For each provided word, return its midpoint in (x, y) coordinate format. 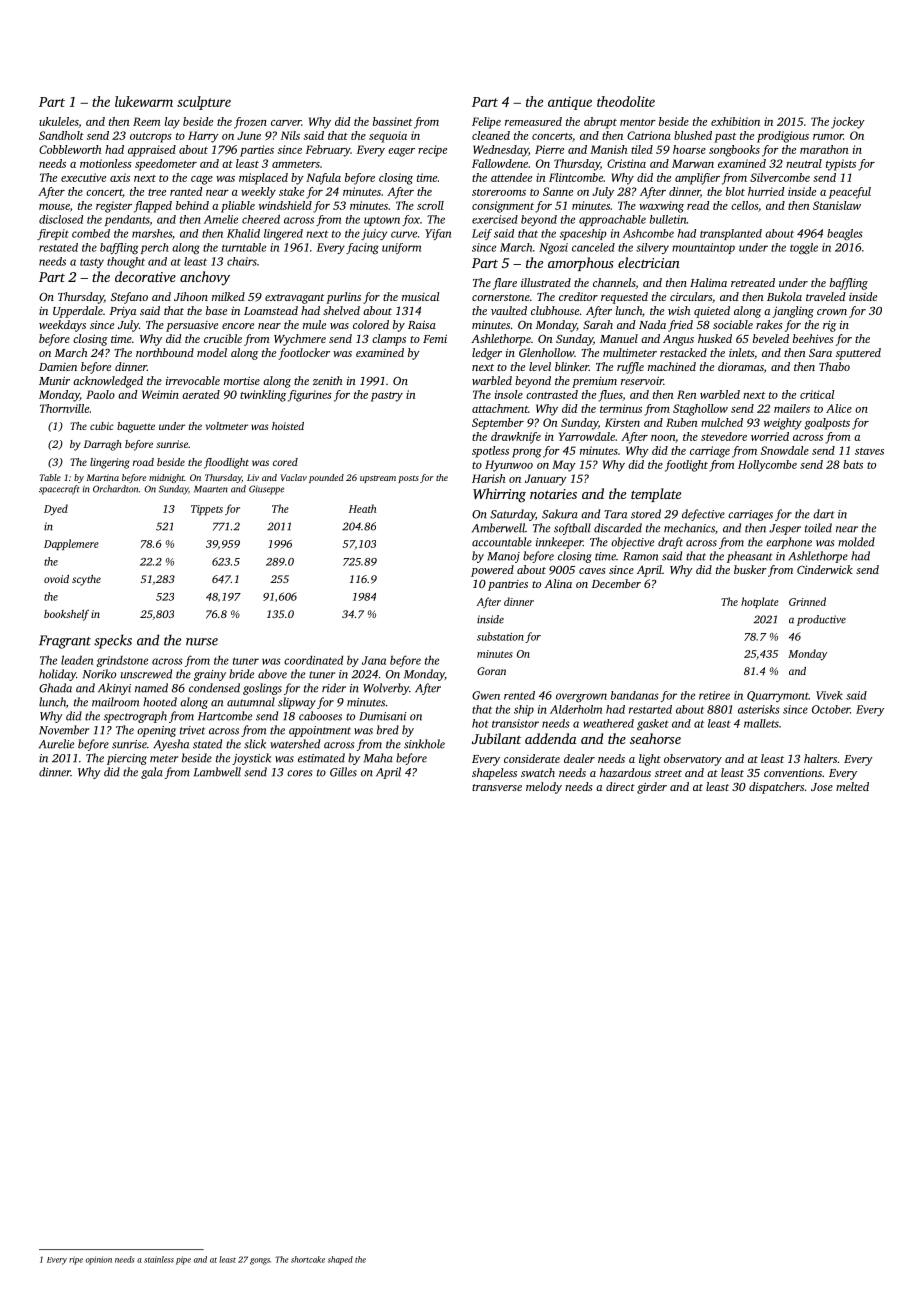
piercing (127, 759)
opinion (99, 1260)
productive (821, 620)
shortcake (308, 1259)
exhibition (735, 121)
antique (570, 103)
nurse (202, 642)
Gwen (486, 695)
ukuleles (58, 121)
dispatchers (776, 788)
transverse (497, 787)
